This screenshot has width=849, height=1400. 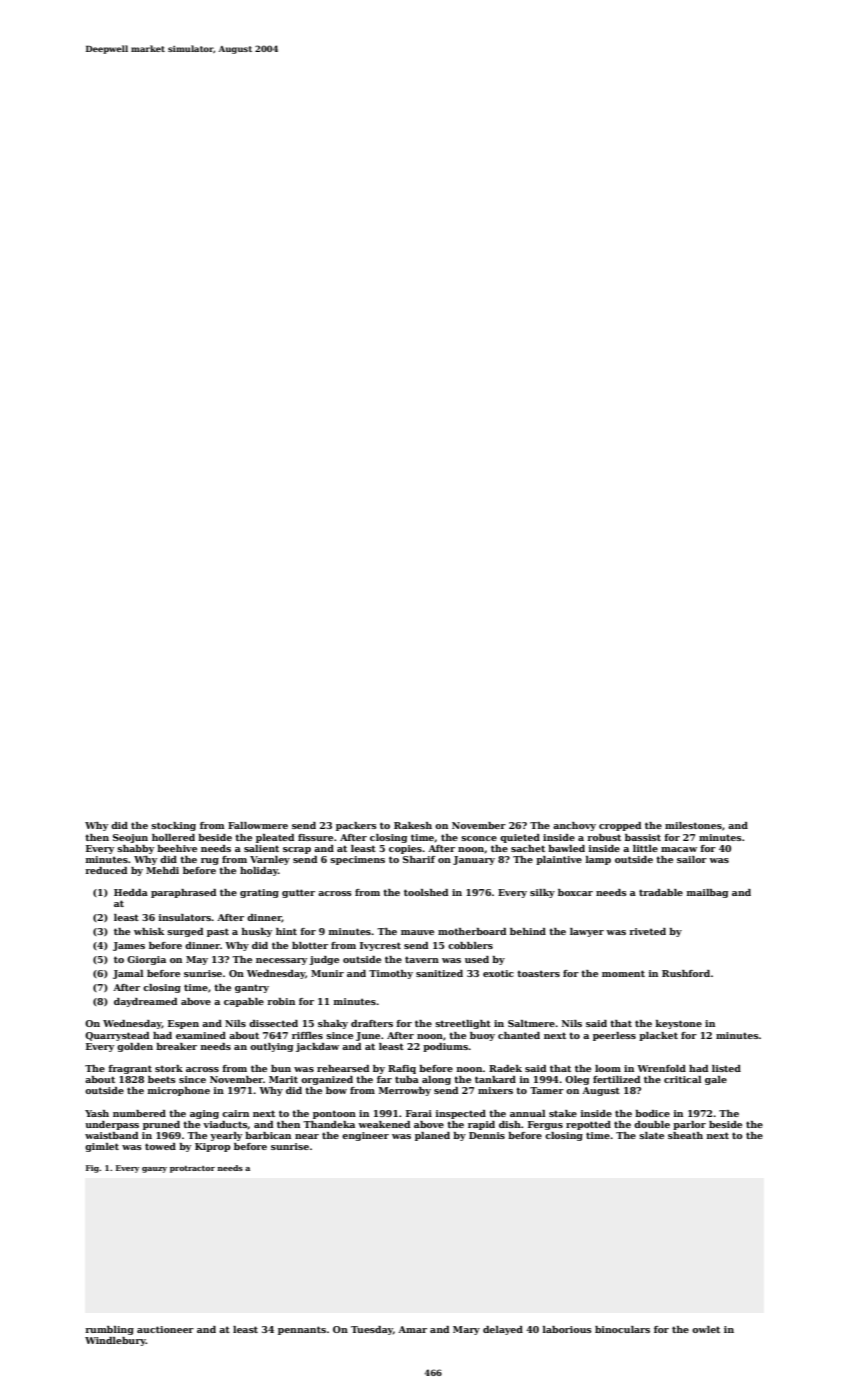 What do you see at coordinates (130, 1069) in the screenshot?
I see `fragrant` at bounding box center [130, 1069].
